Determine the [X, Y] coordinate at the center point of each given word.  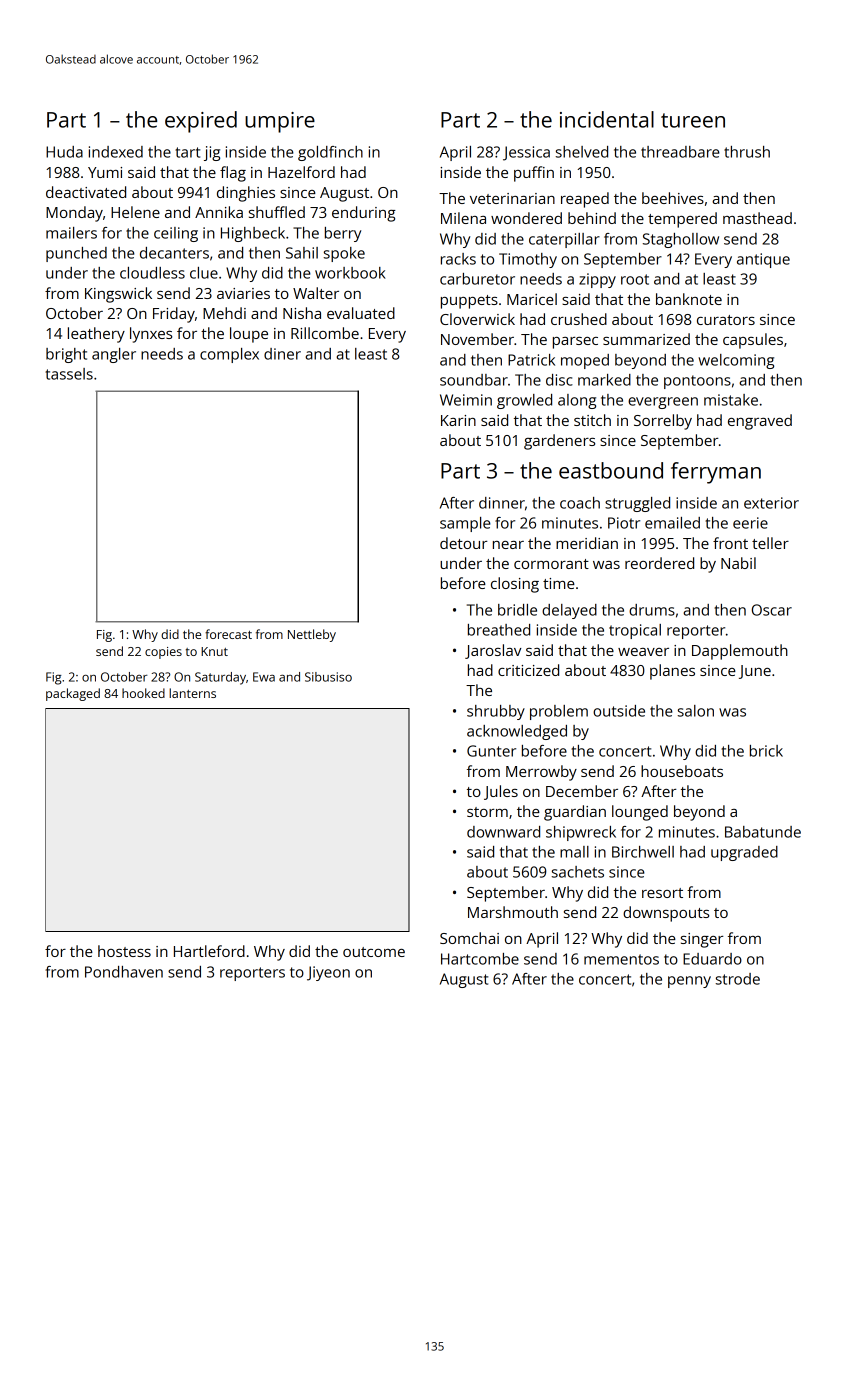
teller [770, 543]
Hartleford [209, 951]
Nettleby [312, 635]
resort [662, 893]
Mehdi [224, 313]
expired [201, 122]
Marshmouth [513, 912]
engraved [760, 422]
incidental [607, 119]
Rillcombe [325, 333]
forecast [228, 634]
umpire [280, 122]
